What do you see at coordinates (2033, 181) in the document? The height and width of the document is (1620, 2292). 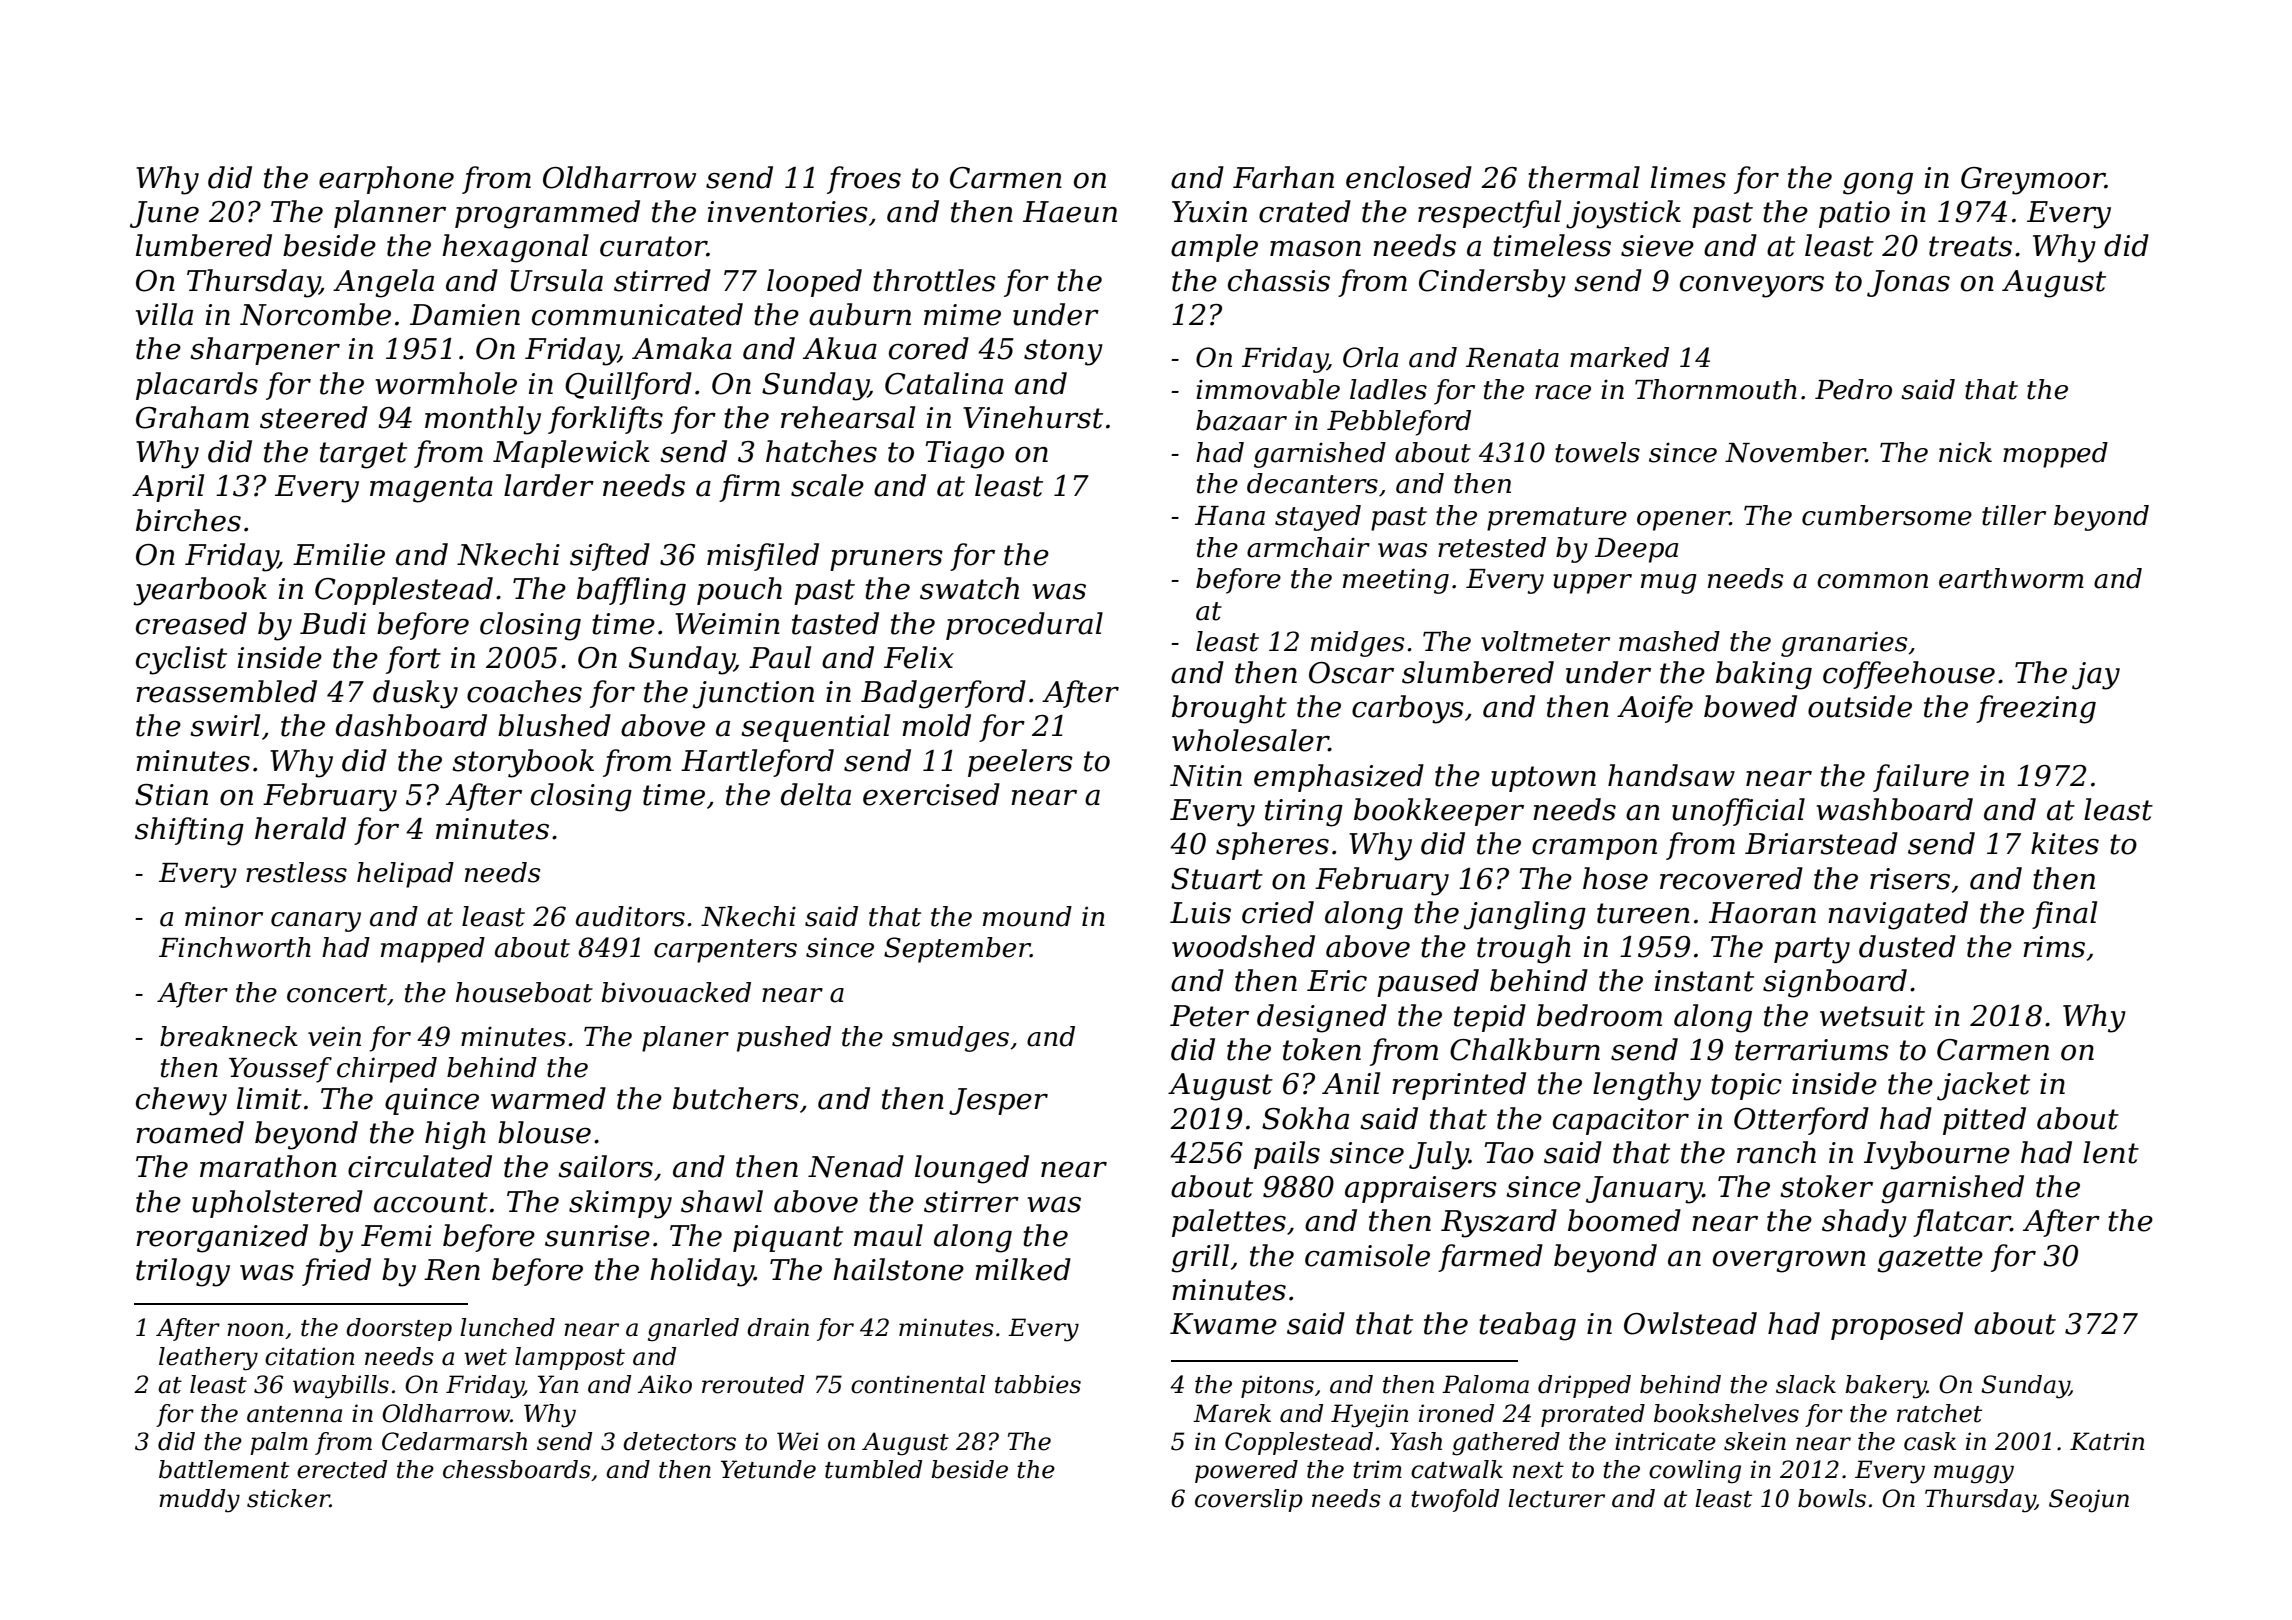 I see `Greymoor` at bounding box center [2033, 181].
